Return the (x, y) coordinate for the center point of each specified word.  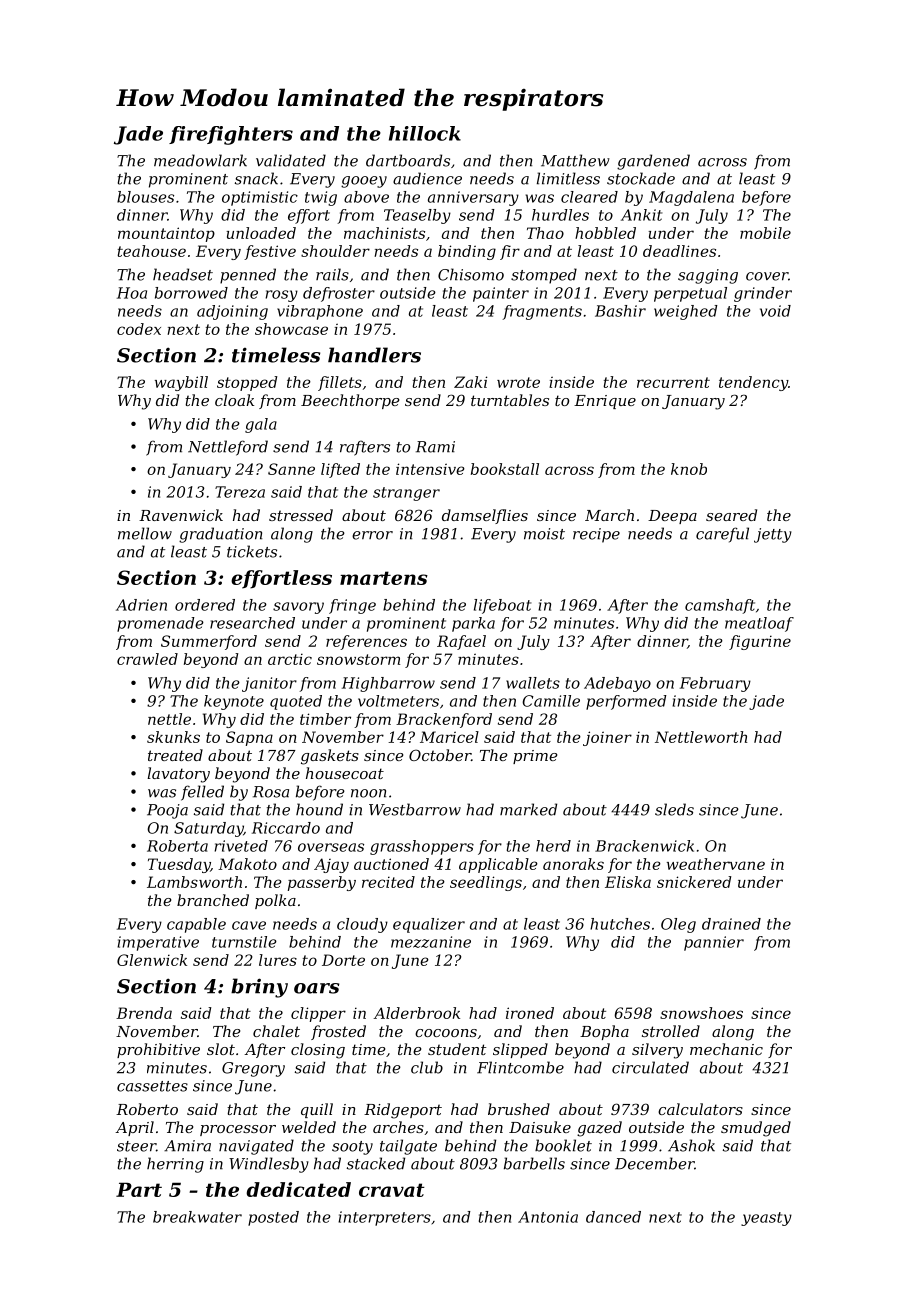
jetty (773, 535)
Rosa (271, 792)
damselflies (485, 516)
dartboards (408, 160)
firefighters (231, 135)
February (715, 684)
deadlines (679, 251)
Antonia (548, 1217)
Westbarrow (415, 809)
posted (273, 1218)
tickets (252, 551)
